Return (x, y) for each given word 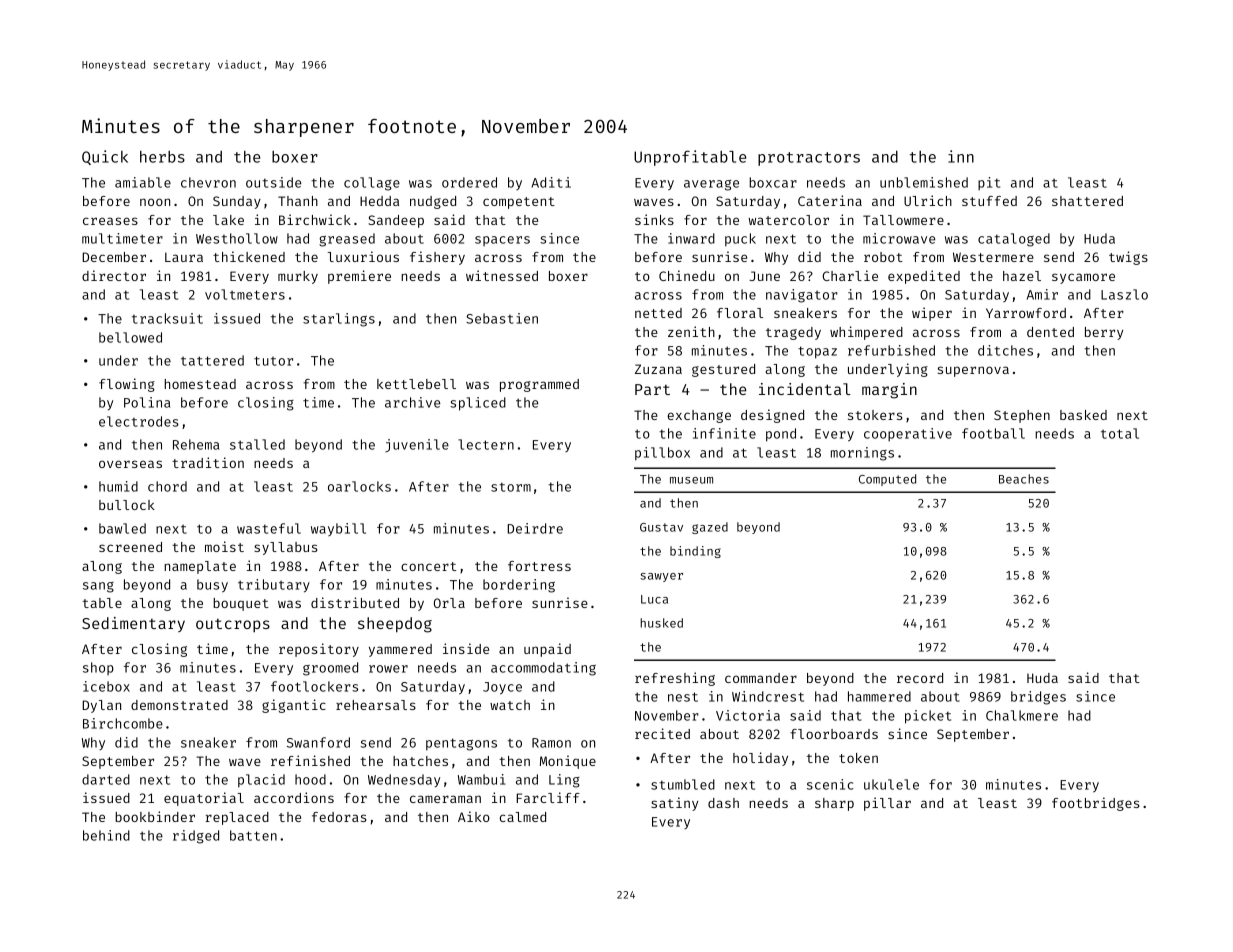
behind (106, 835)
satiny (674, 804)
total (1120, 433)
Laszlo (1124, 294)
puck (740, 240)
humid (118, 486)
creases (110, 221)
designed (772, 416)
